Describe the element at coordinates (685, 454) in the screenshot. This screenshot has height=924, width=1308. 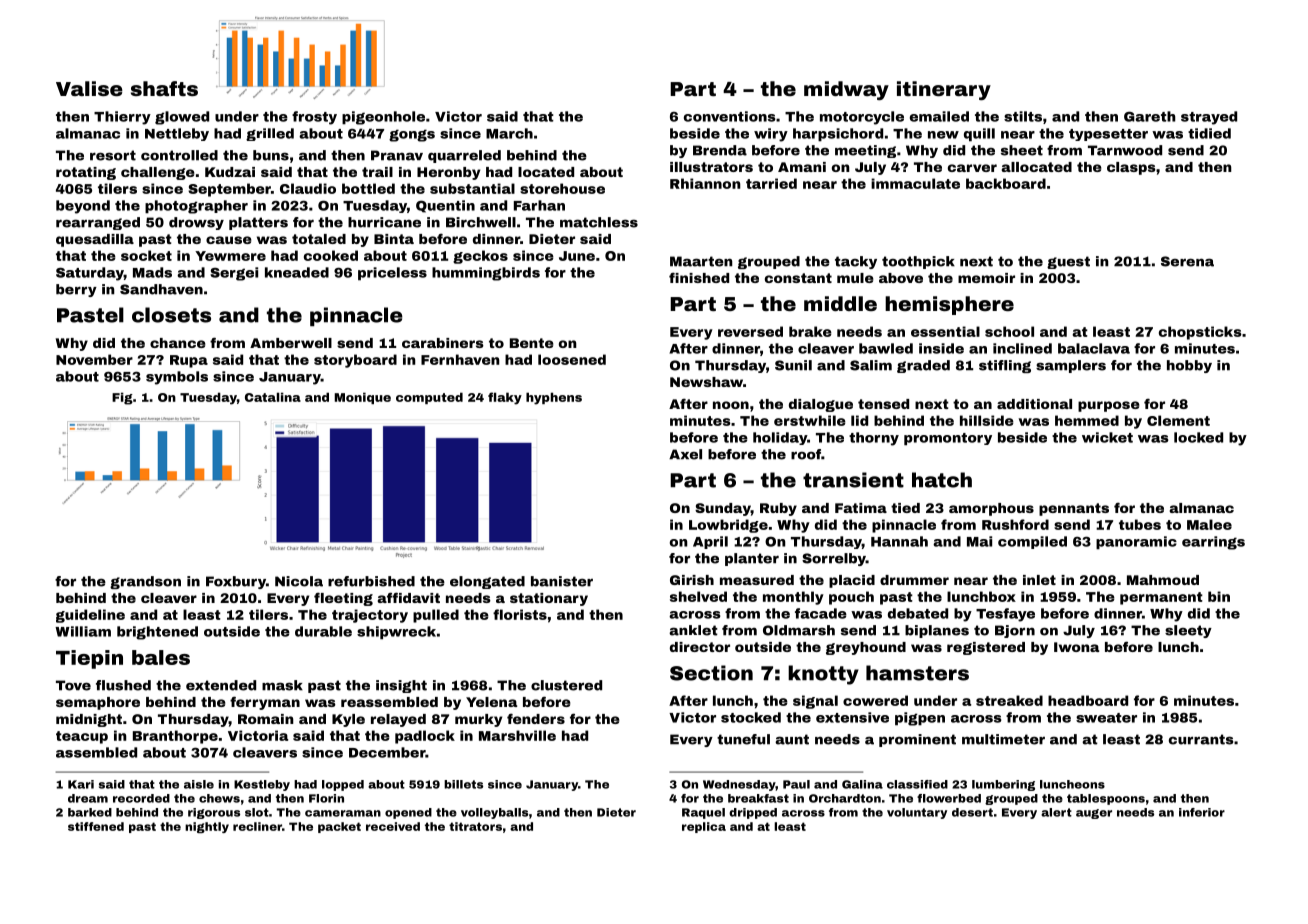
I see `Axel` at that location.
